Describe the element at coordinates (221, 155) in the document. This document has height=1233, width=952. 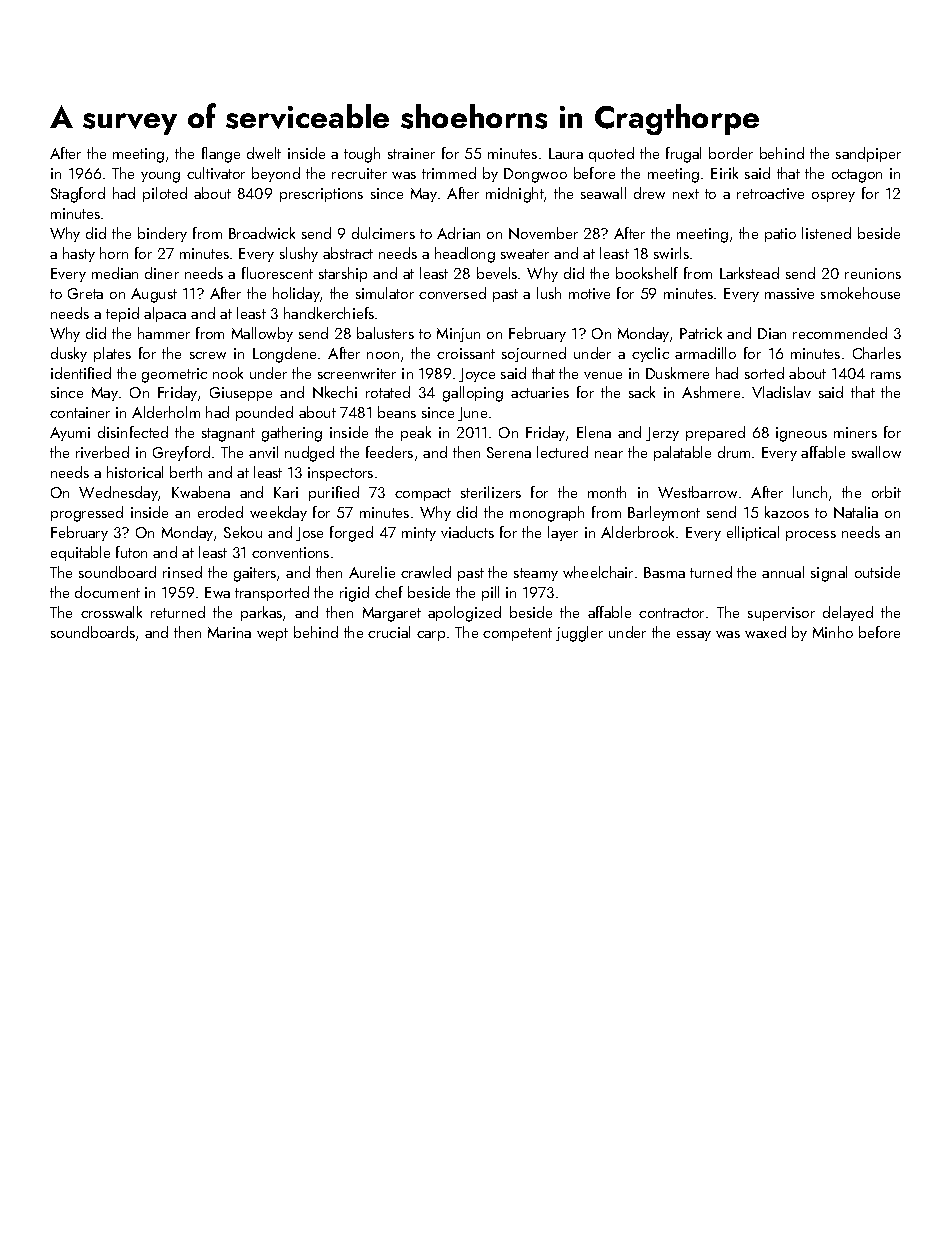
I see `flange` at that location.
